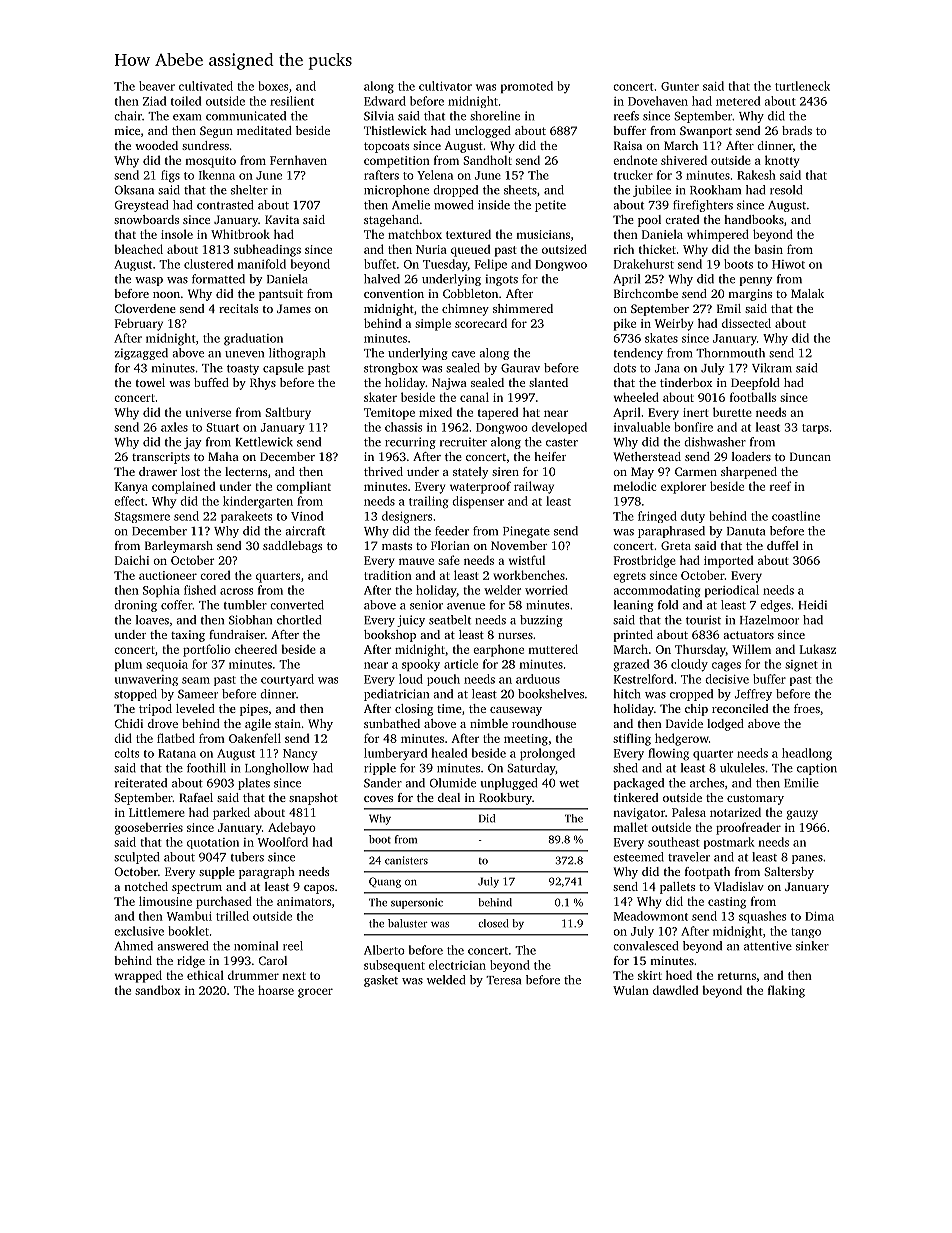  What do you see at coordinates (174, 427) in the screenshot?
I see `axles` at bounding box center [174, 427].
